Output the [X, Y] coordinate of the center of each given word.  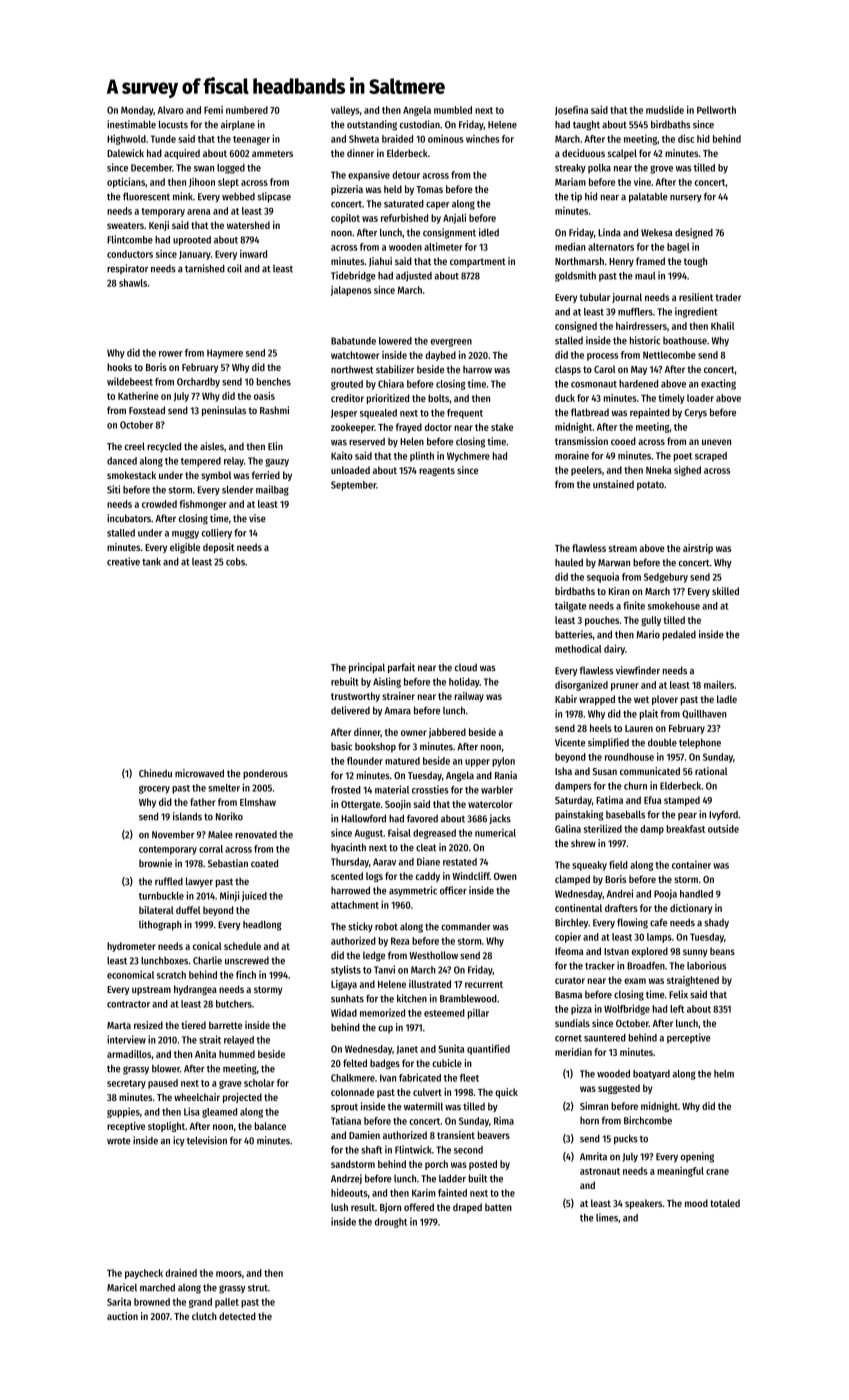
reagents [437, 471]
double [662, 742]
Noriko [229, 816]
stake [502, 427]
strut [258, 1288]
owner [414, 733]
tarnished [205, 268]
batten [498, 1207]
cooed [623, 441]
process [602, 357]
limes [607, 1217]
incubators [129, 518]
